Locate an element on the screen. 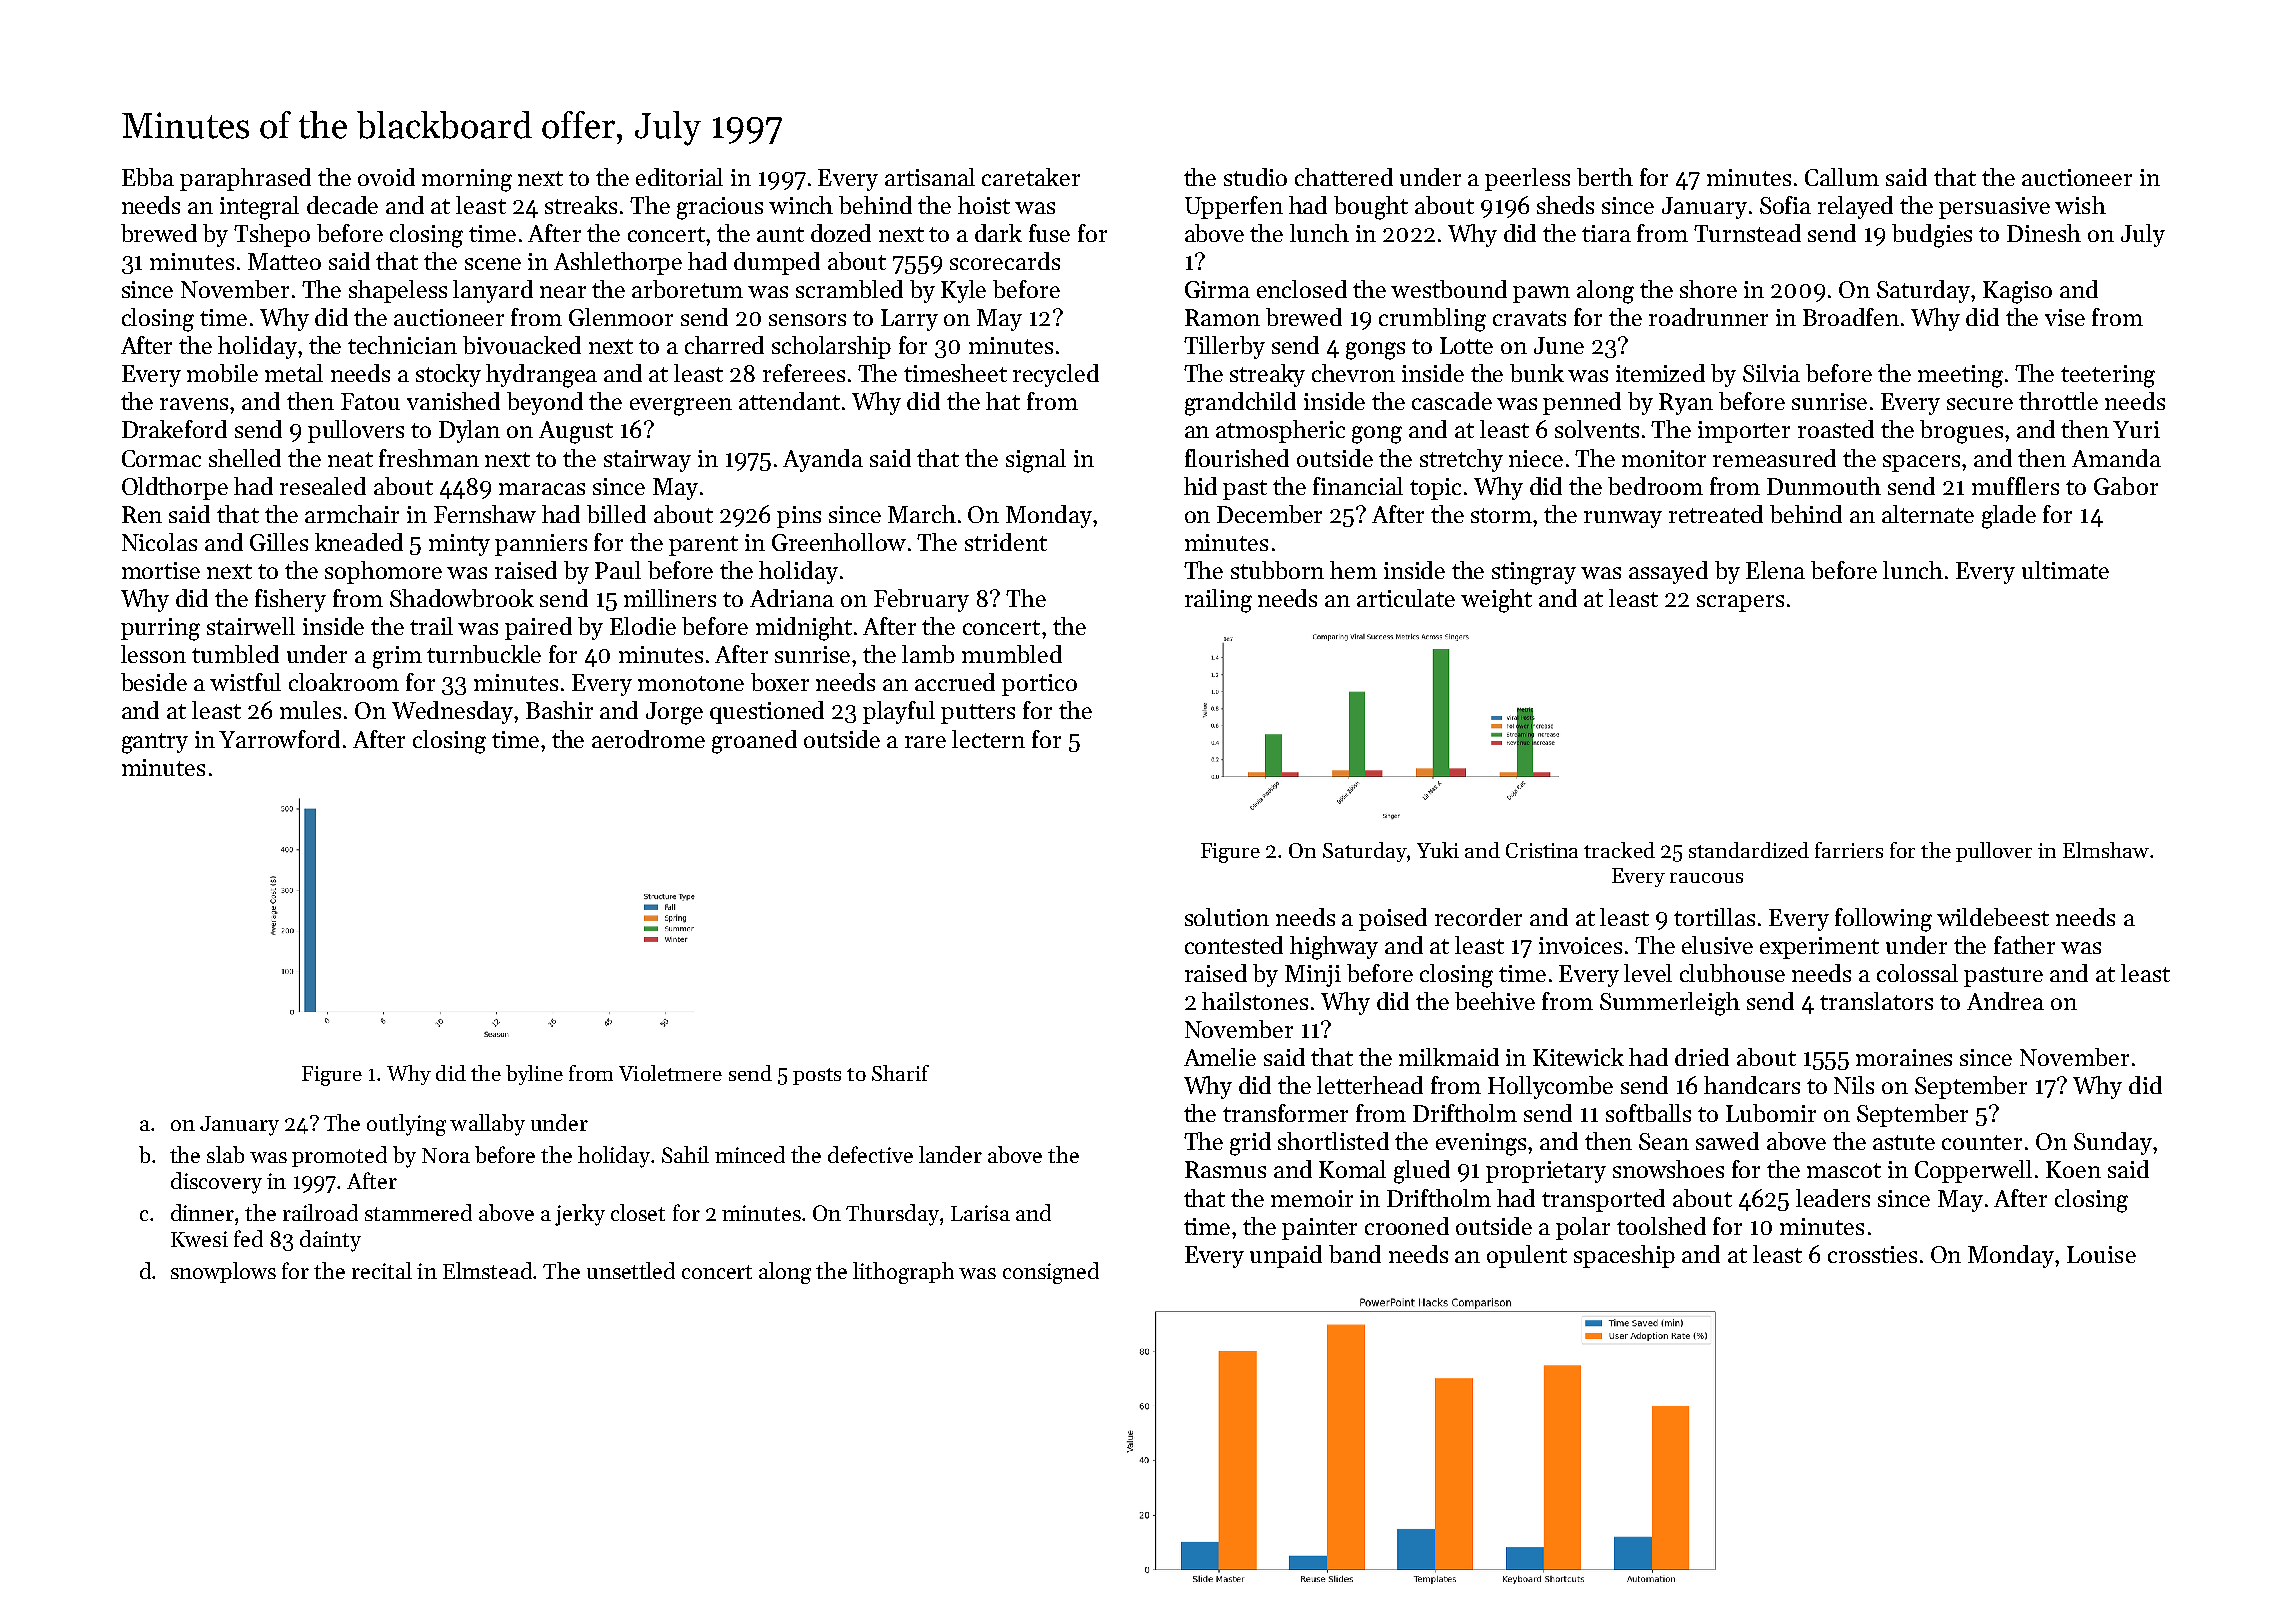 This screenshot has width=2292, height=1620. crossties is located at coordinates (1872, 1254).
